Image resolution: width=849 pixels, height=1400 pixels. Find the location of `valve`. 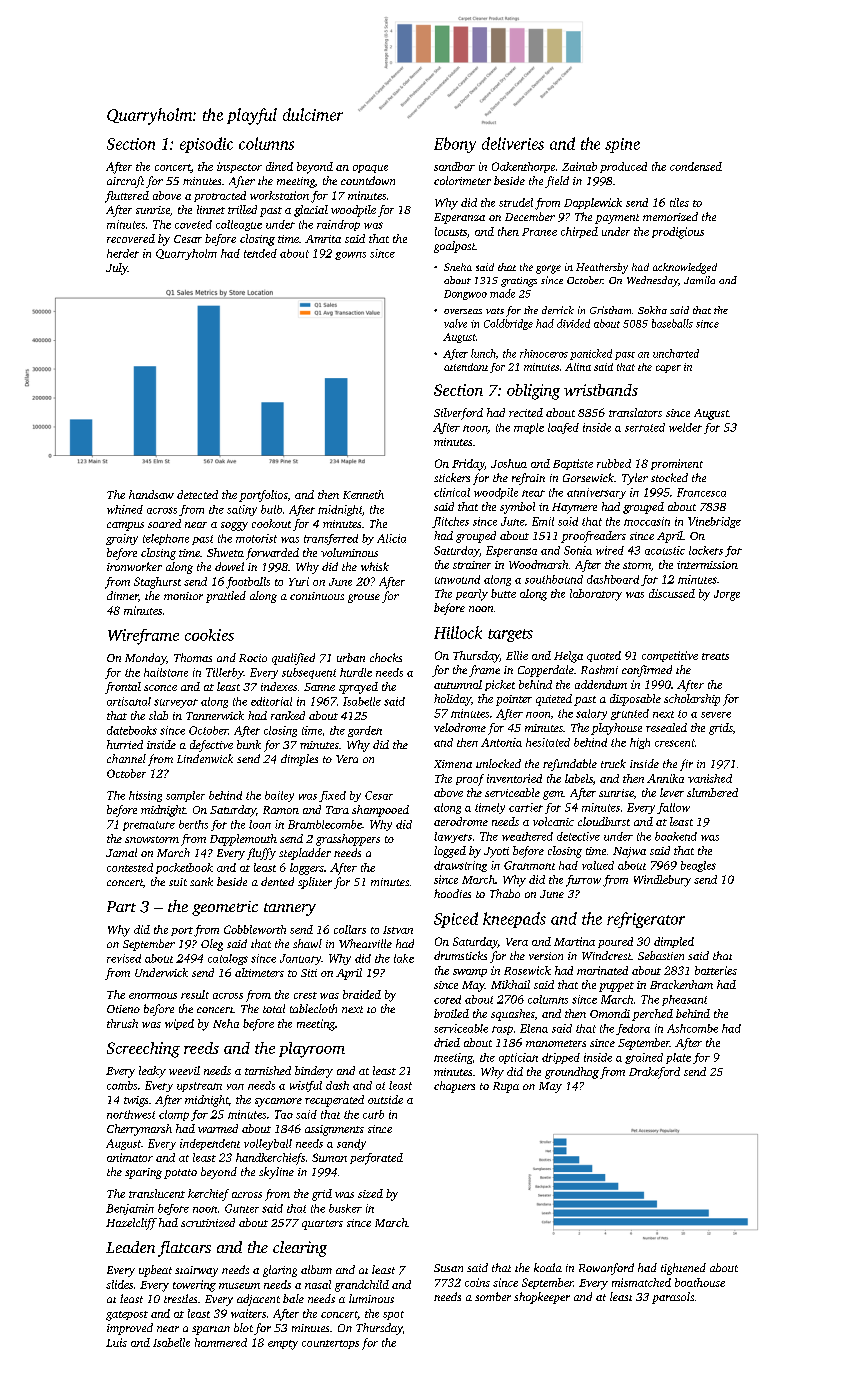

valve is located at coordinates (455, 323).
